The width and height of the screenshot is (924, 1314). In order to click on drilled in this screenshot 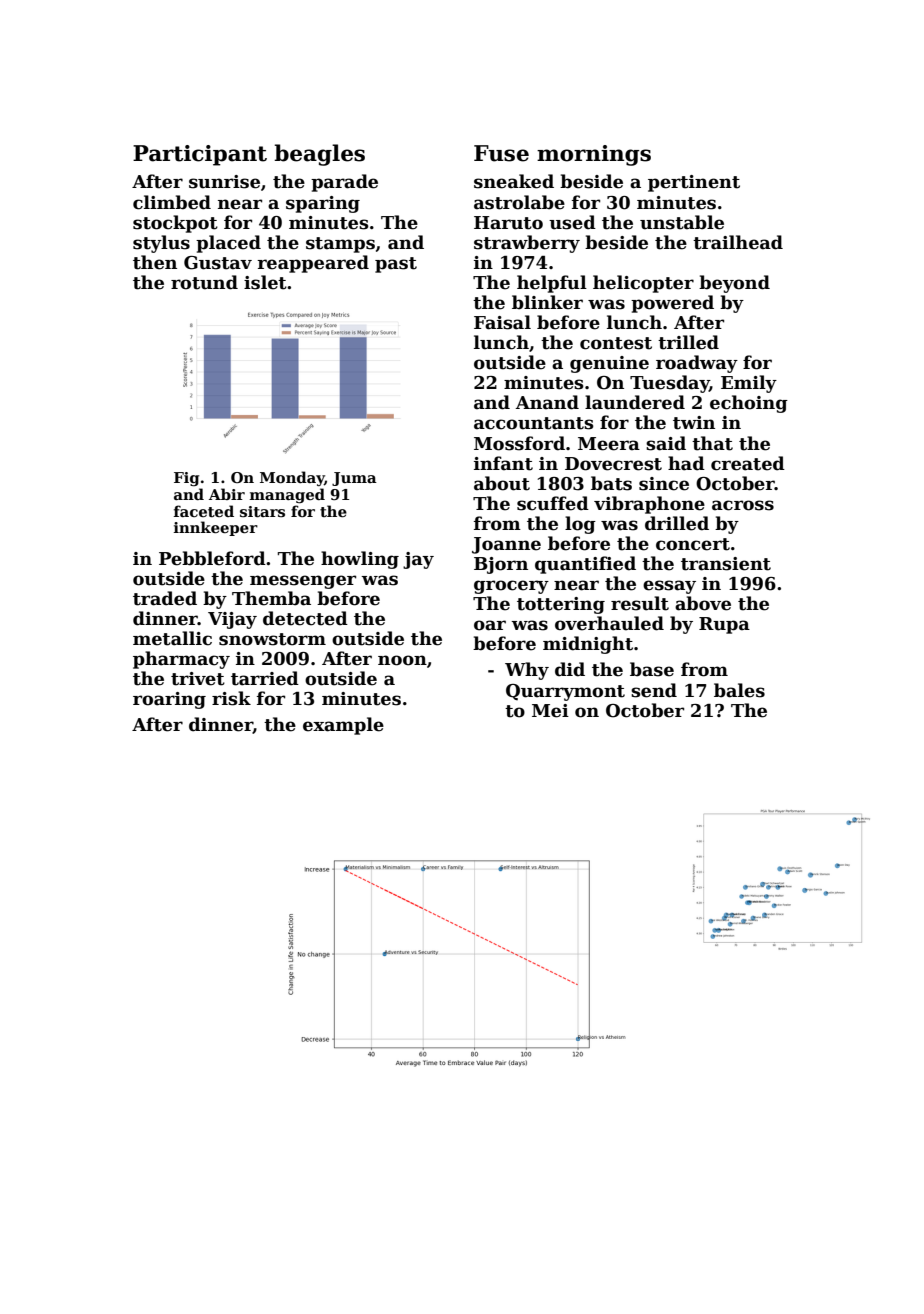, I will do `click(677, 523)`.
